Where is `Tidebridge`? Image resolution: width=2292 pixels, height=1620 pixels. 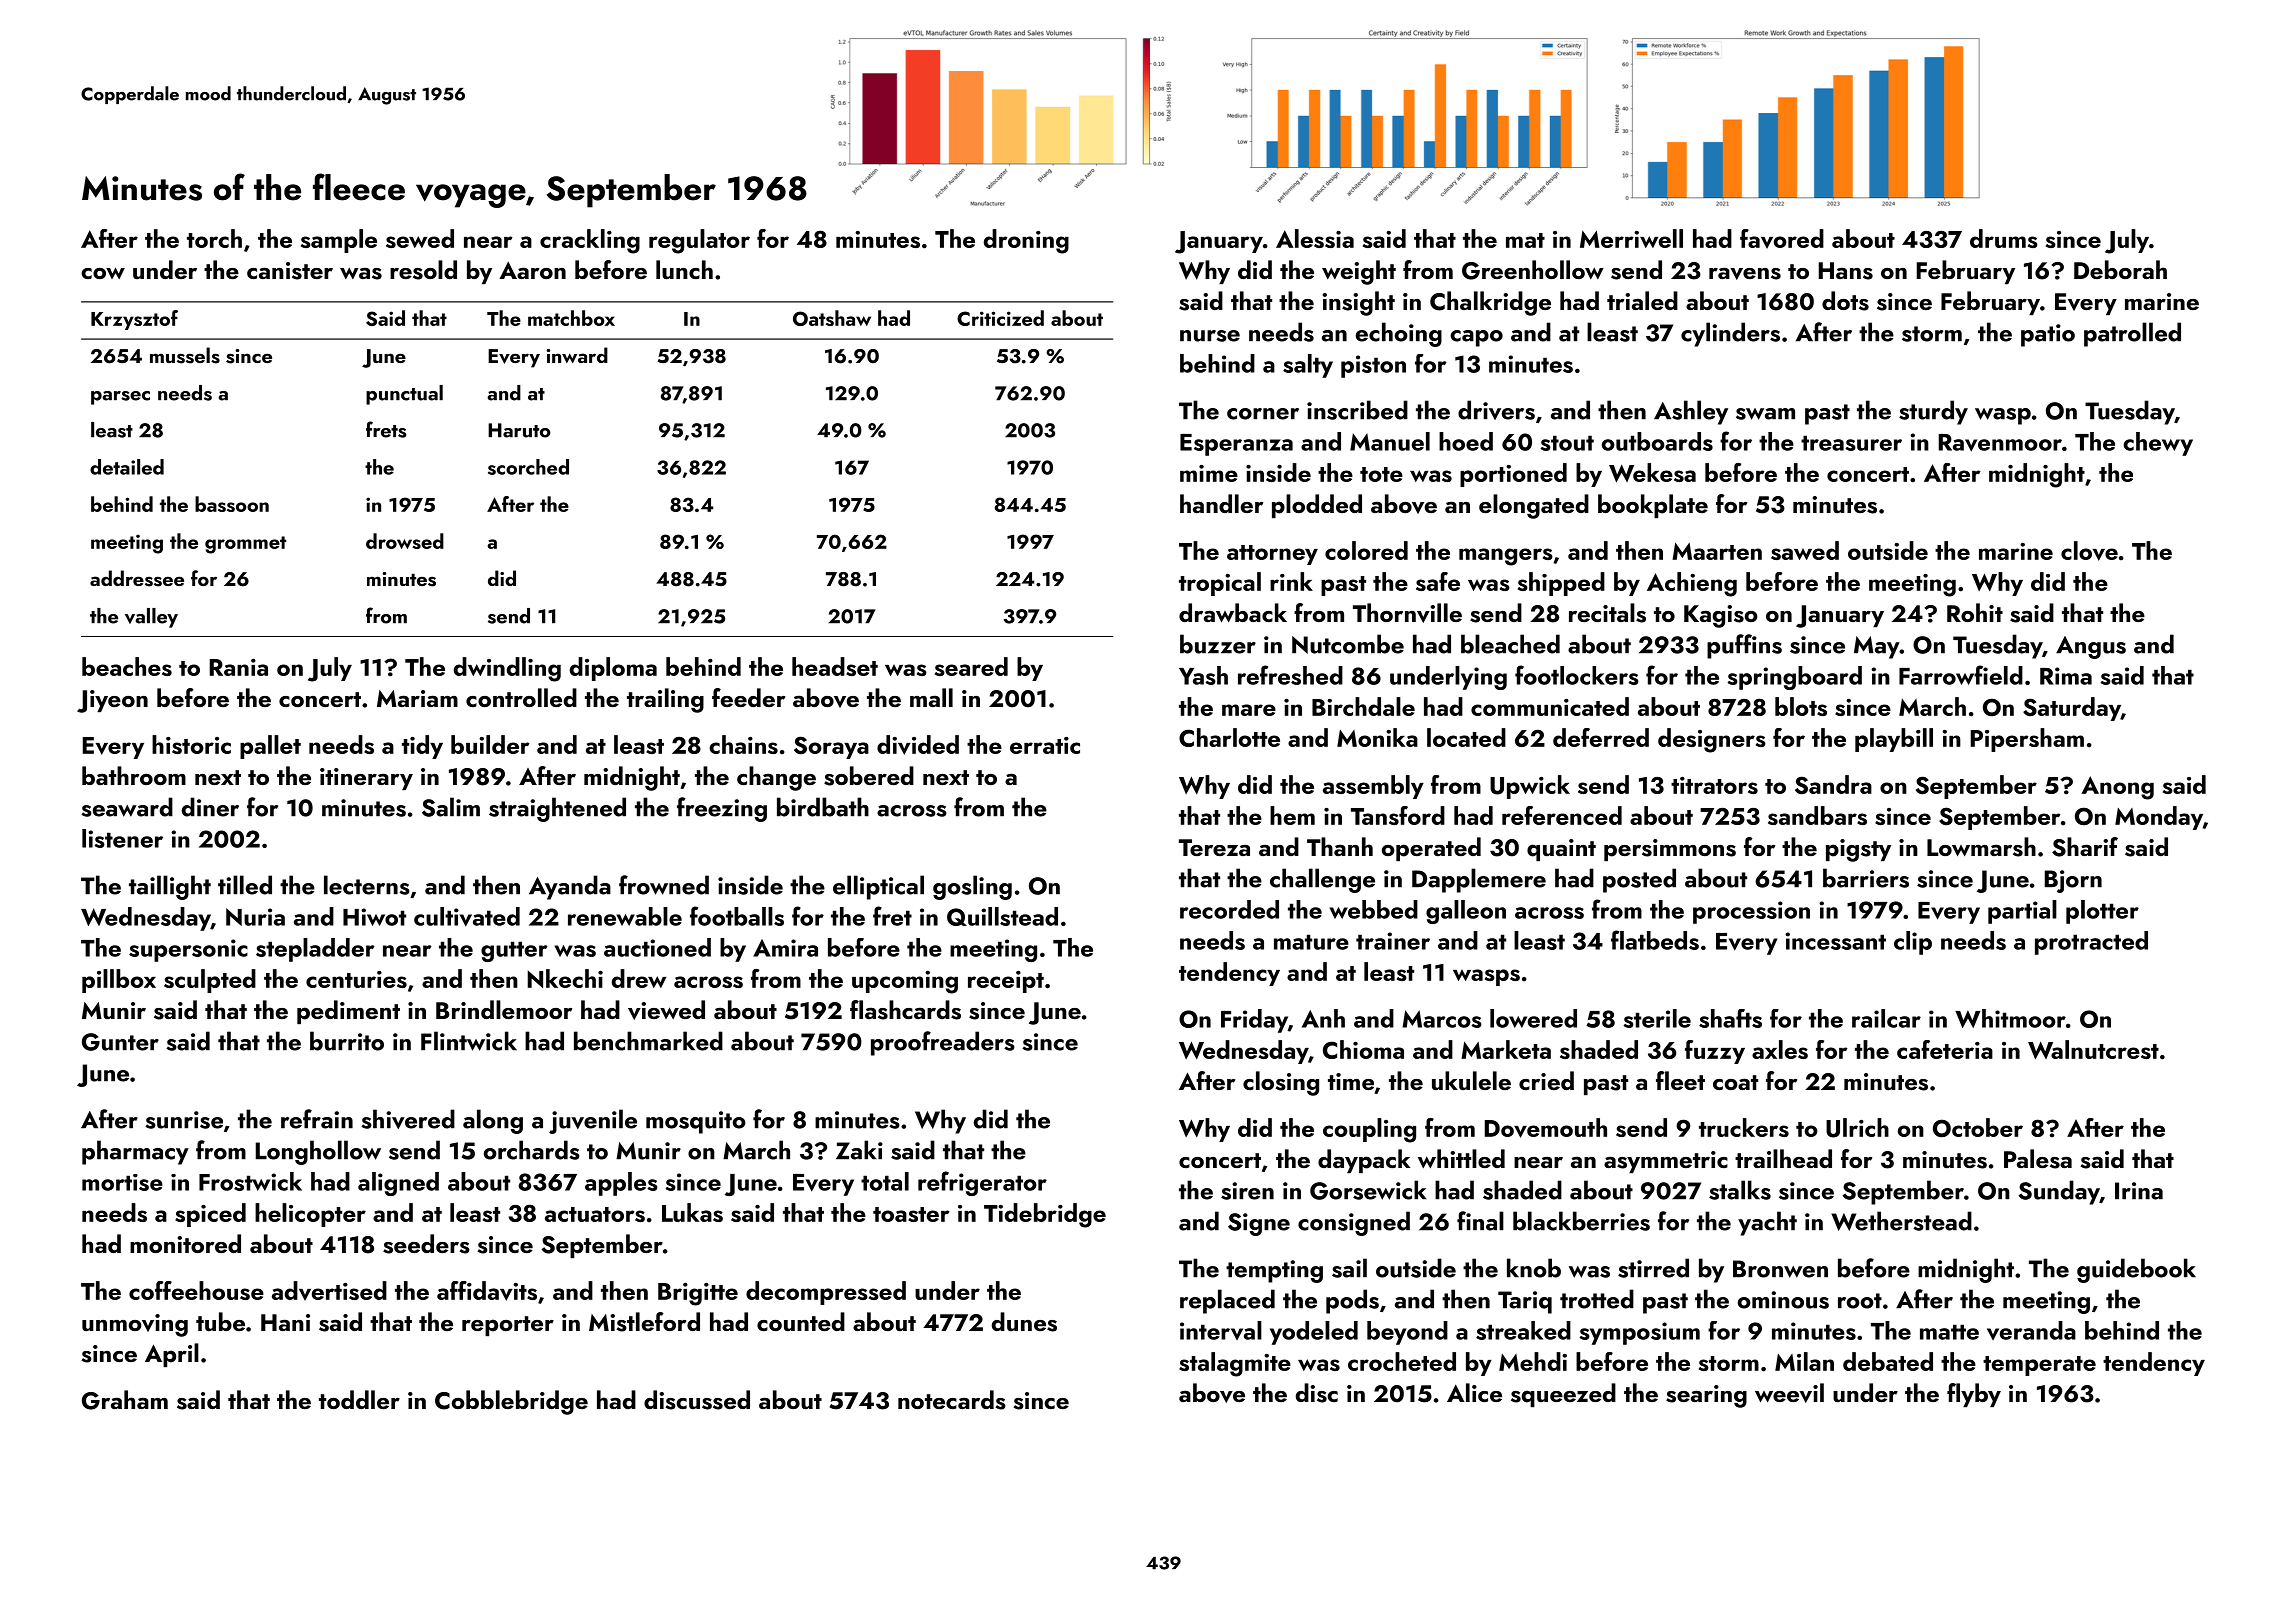 Tidebridge is located at coordinates (1045, 1215).
